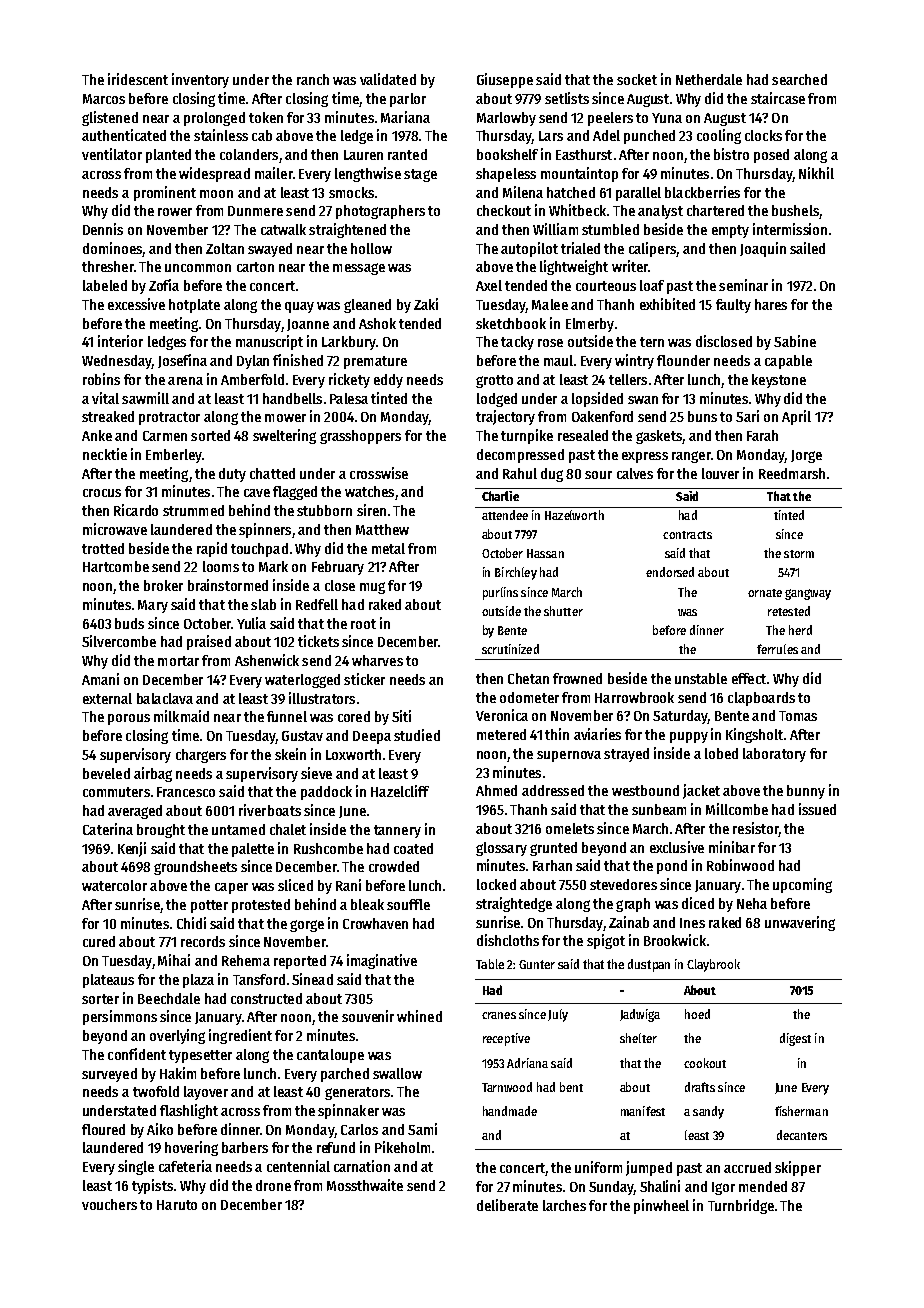 The height and width of the image is (1308, 924). What do you see at coordinates (505, 80) in the image?
I see `Giuseppe` at bounding box center [505, 80].
